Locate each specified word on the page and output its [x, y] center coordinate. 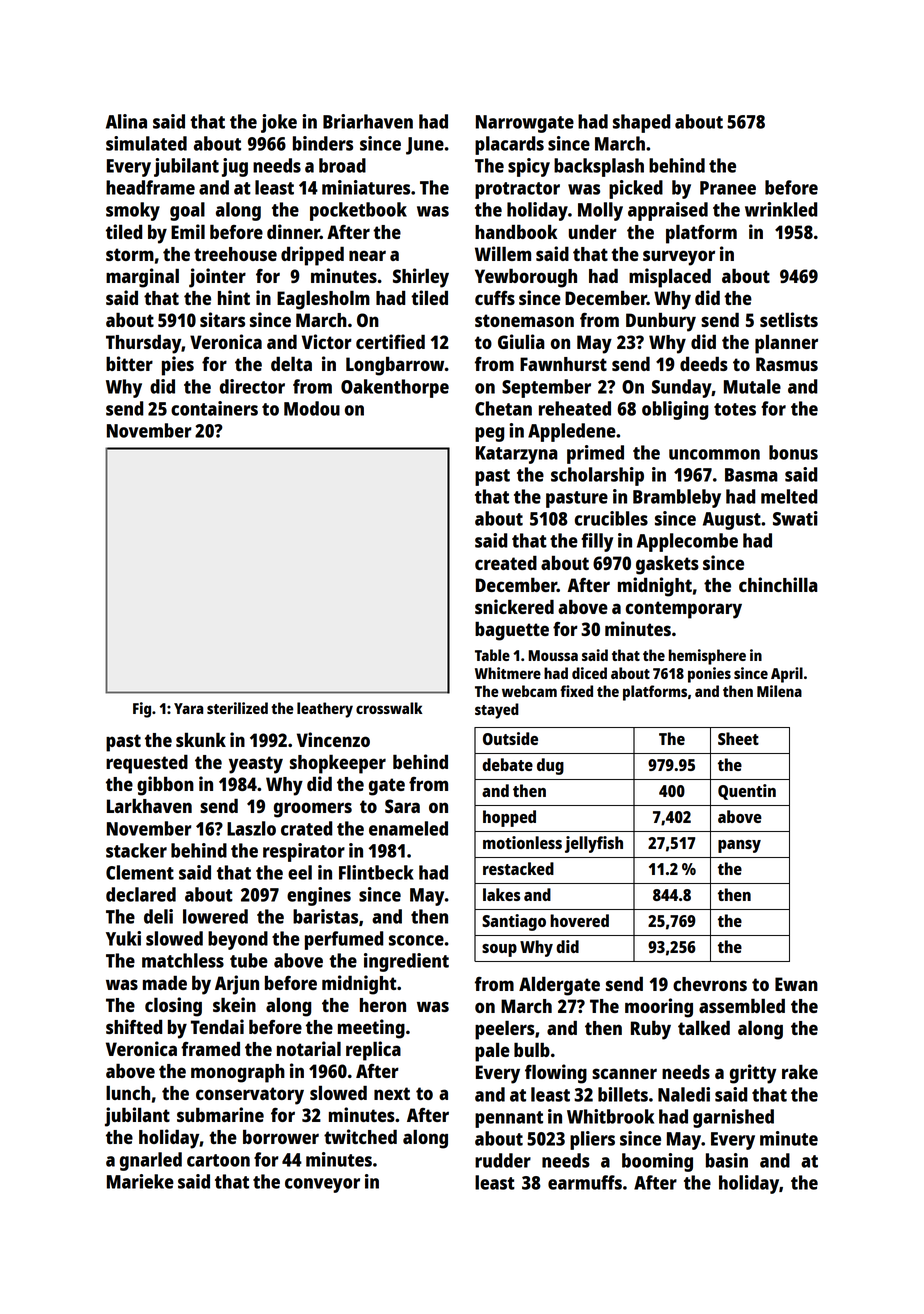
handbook [516, 231]
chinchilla [778, 584]
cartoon [218, 1160]
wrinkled [781, 209]
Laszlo [251, 828]
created [506, 562]
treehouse [235, 254]
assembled [742, 1005]
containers [214, 408]
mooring [659, 1008]
